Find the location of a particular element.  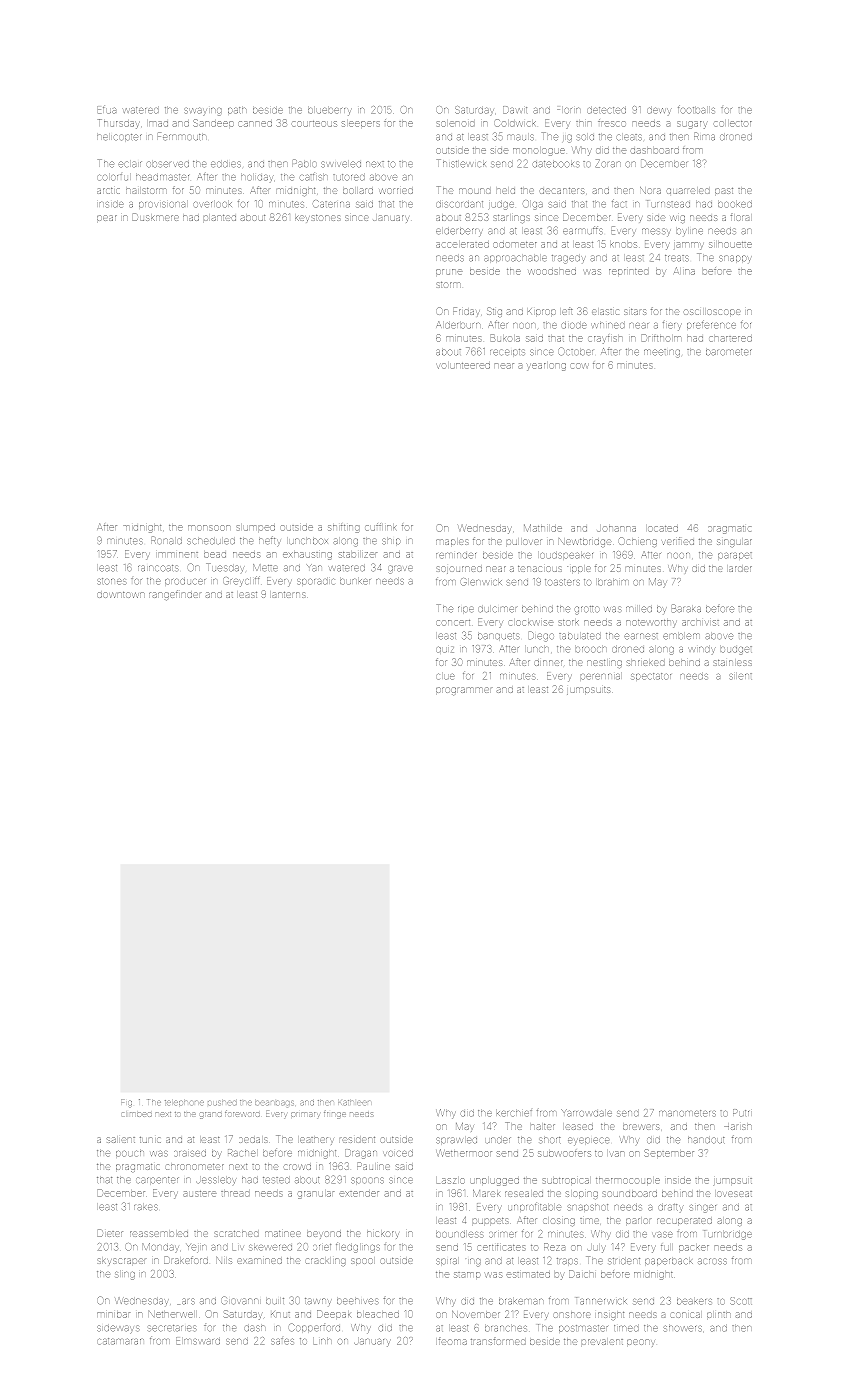

spectator is located at coordinates (651, 676).
